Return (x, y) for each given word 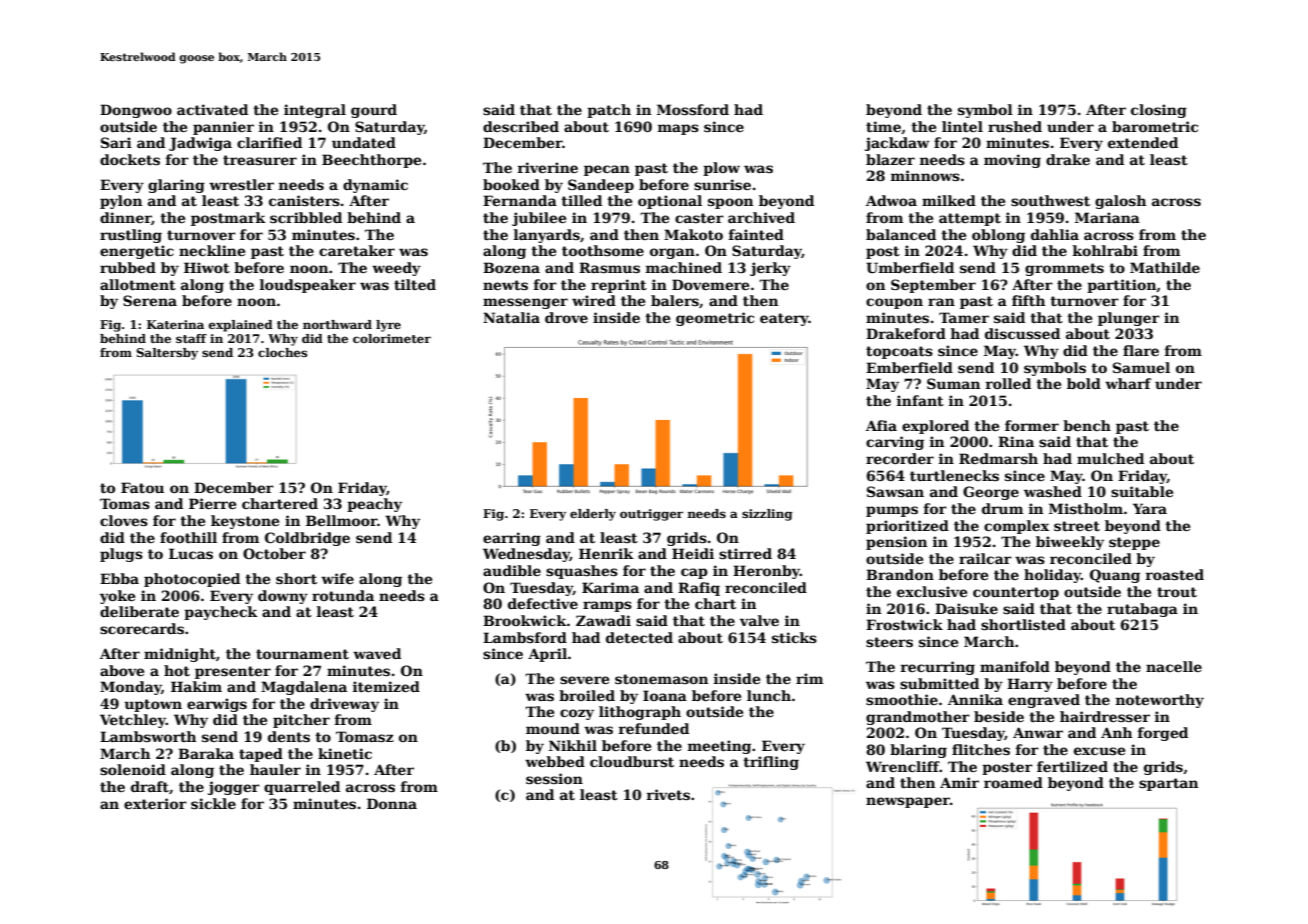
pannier (223, 128)
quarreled (302, 788)
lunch (769, 695)
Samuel (1141, 367)
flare (1141, 350)
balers (675, 300)
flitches (981, 749)
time (883, 126)
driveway (344, 705)
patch (609, 111)
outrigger (651, 515)
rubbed (128, 267)
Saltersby (167, 354)
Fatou (142, 487)
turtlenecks (954, 475)
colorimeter (392, 338)
